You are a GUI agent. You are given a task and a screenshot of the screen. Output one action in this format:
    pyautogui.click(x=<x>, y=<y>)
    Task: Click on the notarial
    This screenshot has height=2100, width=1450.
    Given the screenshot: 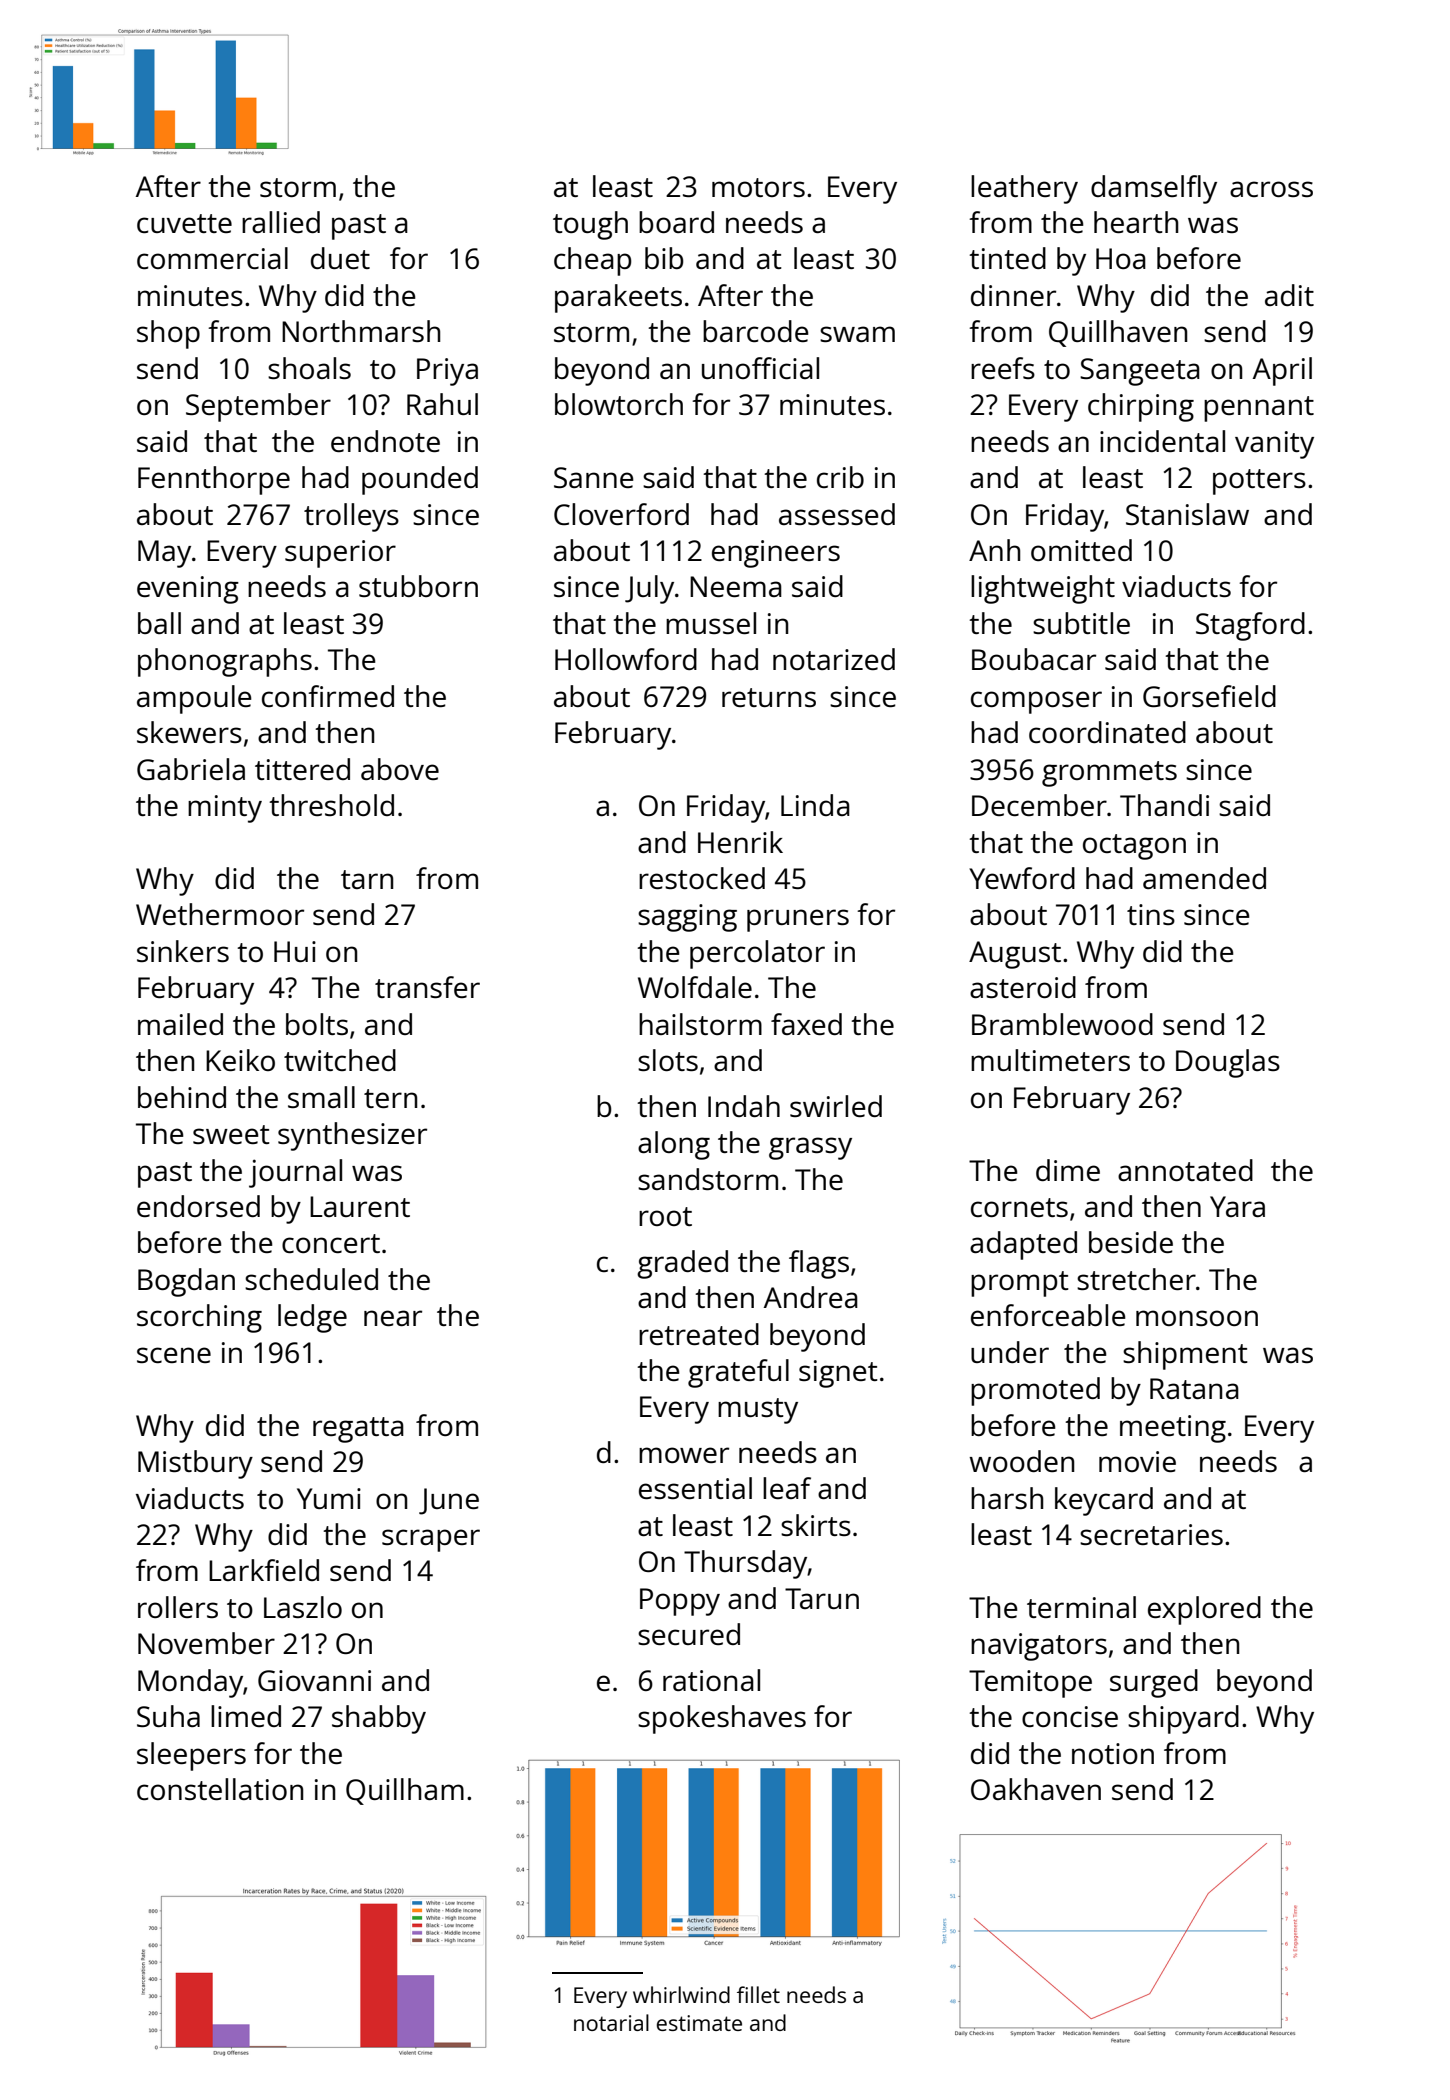 What is the action you would take?
    pyautogui.click(x=611, y=2022)
